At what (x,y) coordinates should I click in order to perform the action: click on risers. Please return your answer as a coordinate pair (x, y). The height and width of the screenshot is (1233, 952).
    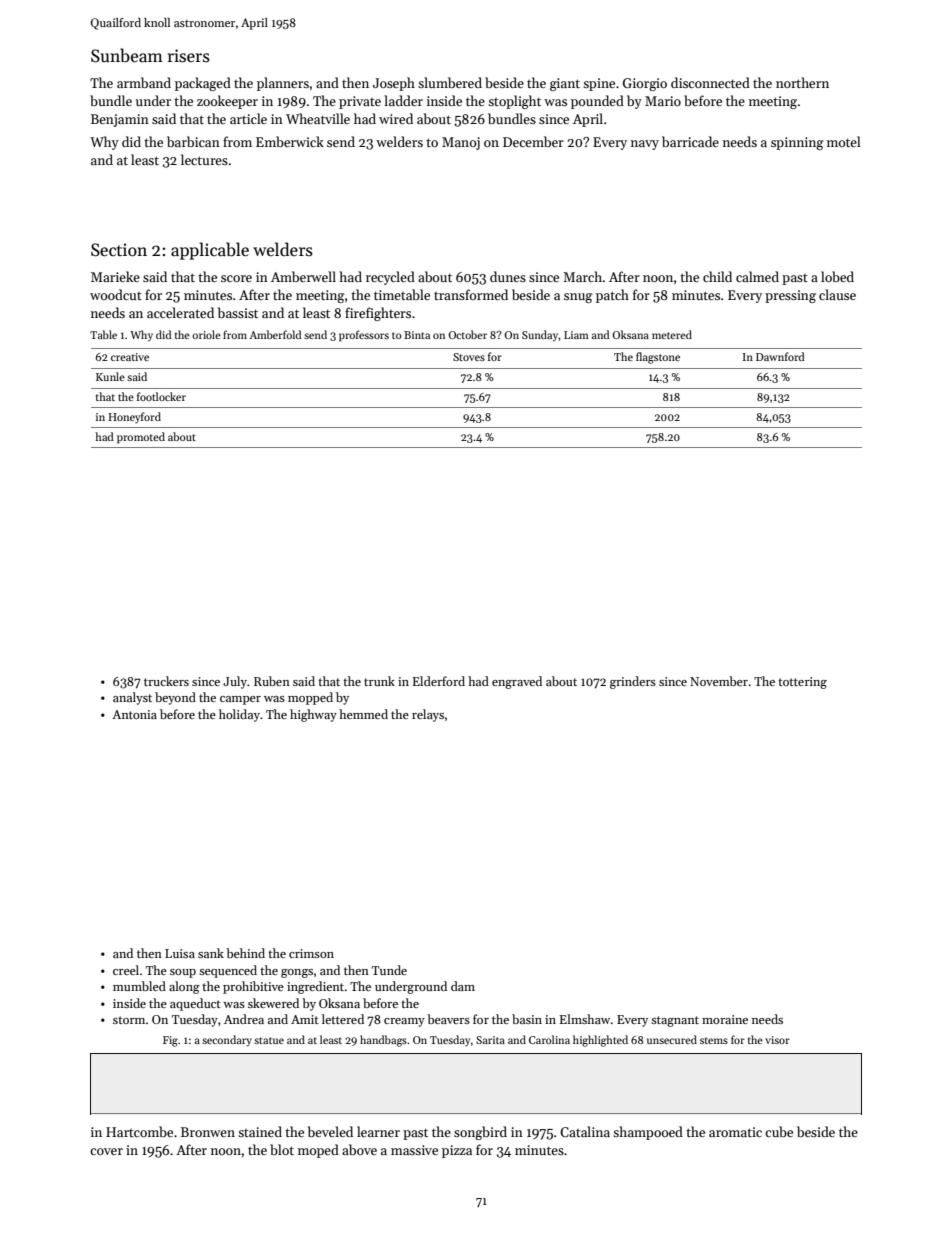
    Looking at the image, I should click on (189, 56).
